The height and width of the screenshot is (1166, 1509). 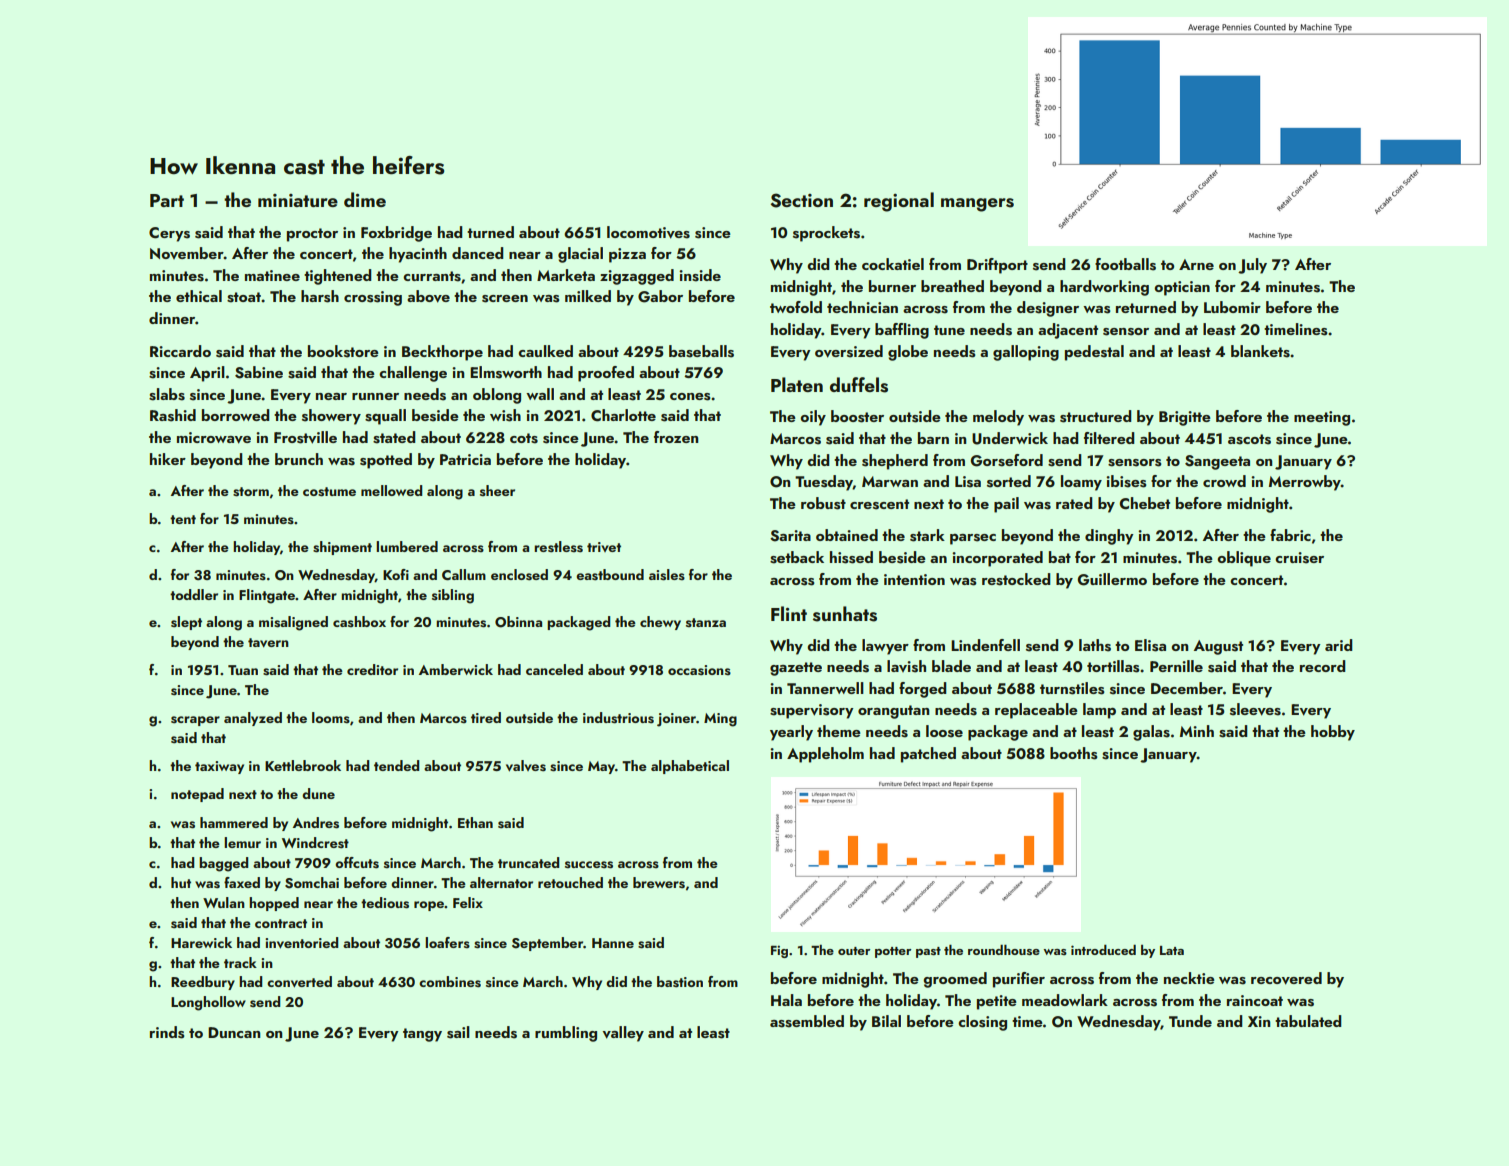 What do you see at coordinates (320, 296) in the screenshot?
I see `harsh` at bounding box center [320, 296].
